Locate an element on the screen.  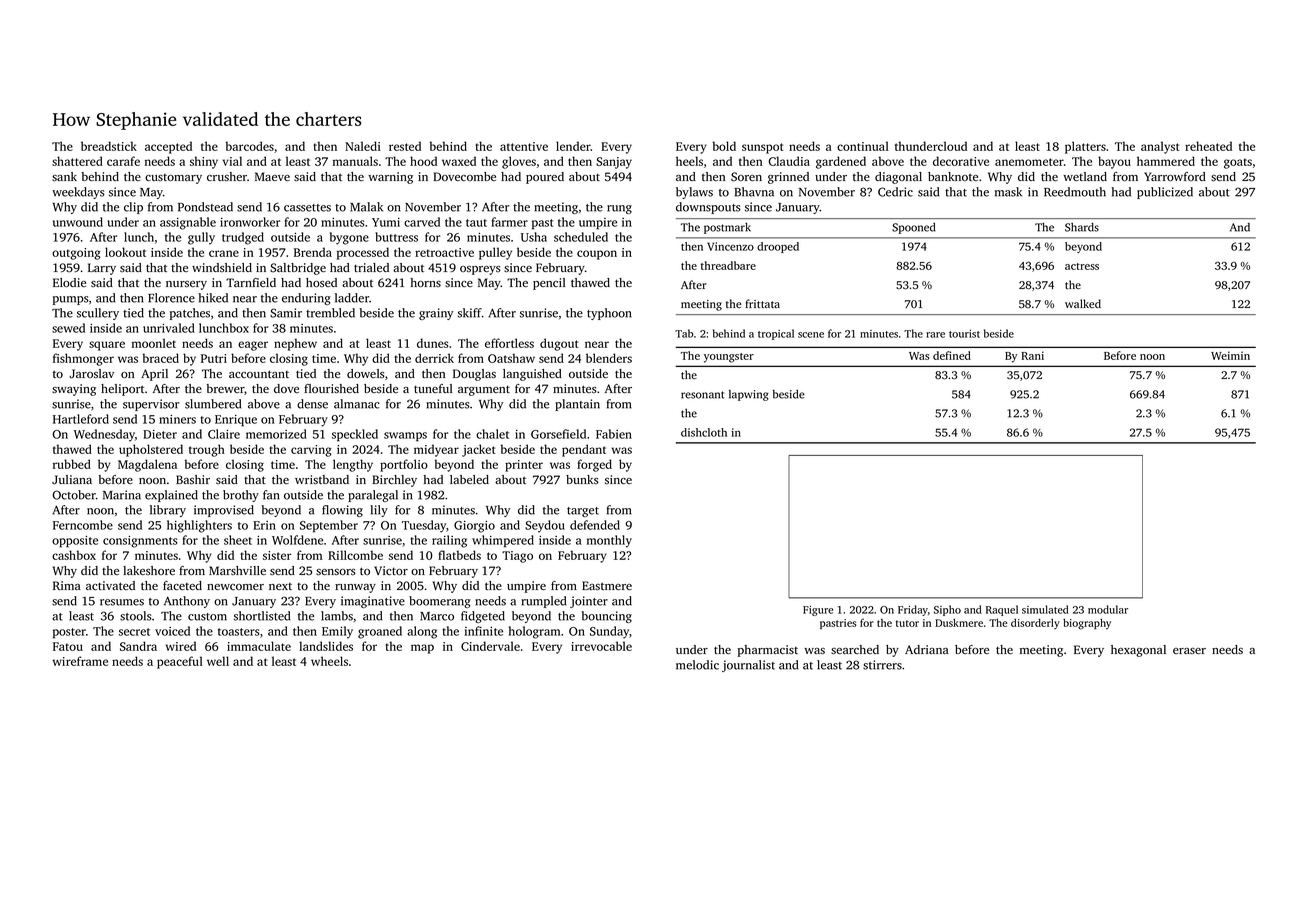
youngster is located at coordinates (729, 358).
